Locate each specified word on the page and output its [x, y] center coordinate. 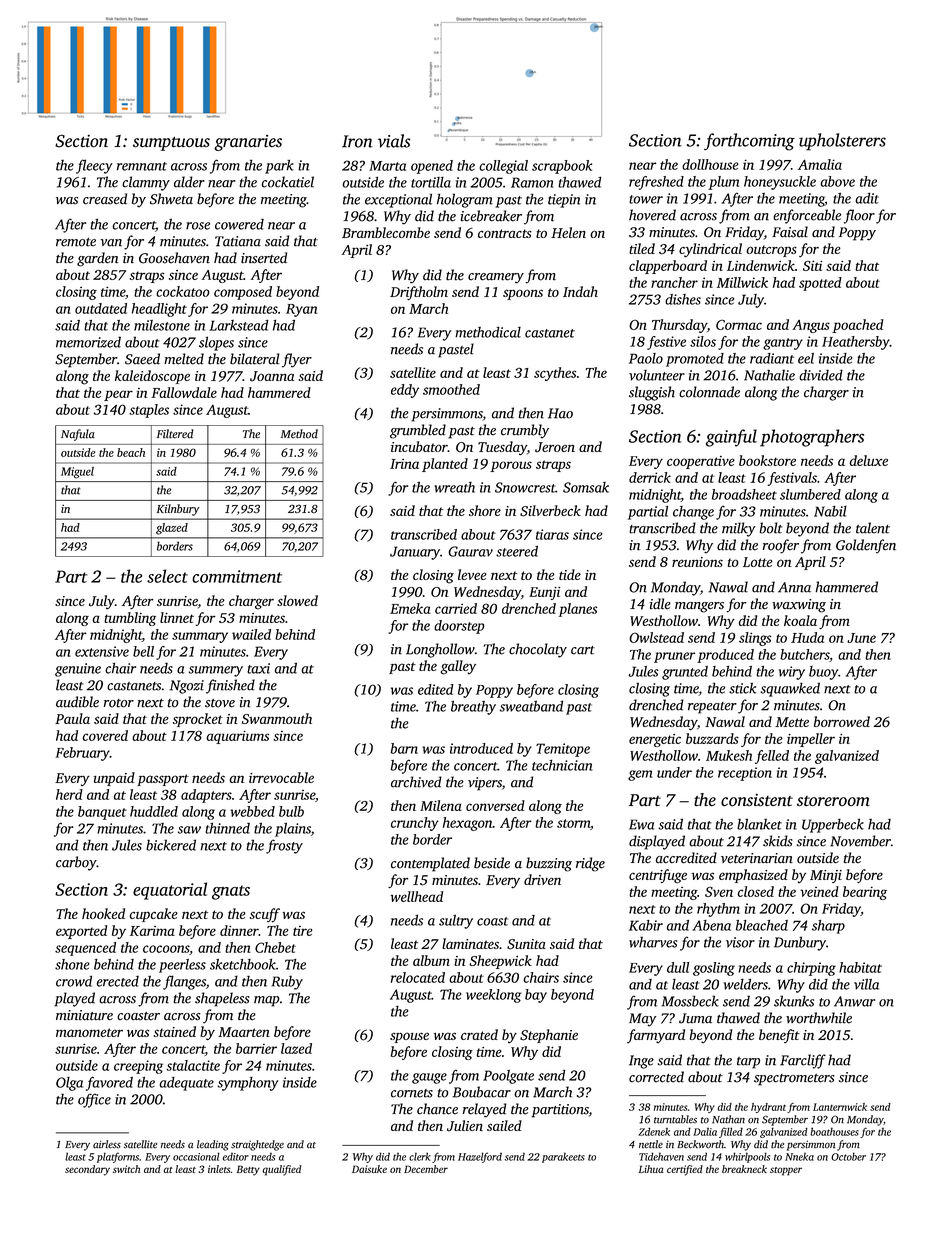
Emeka [410, 608]
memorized [88, 342]
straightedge [257, 1145]
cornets [412, 1093]
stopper [786, 1171]
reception [745, 774]
